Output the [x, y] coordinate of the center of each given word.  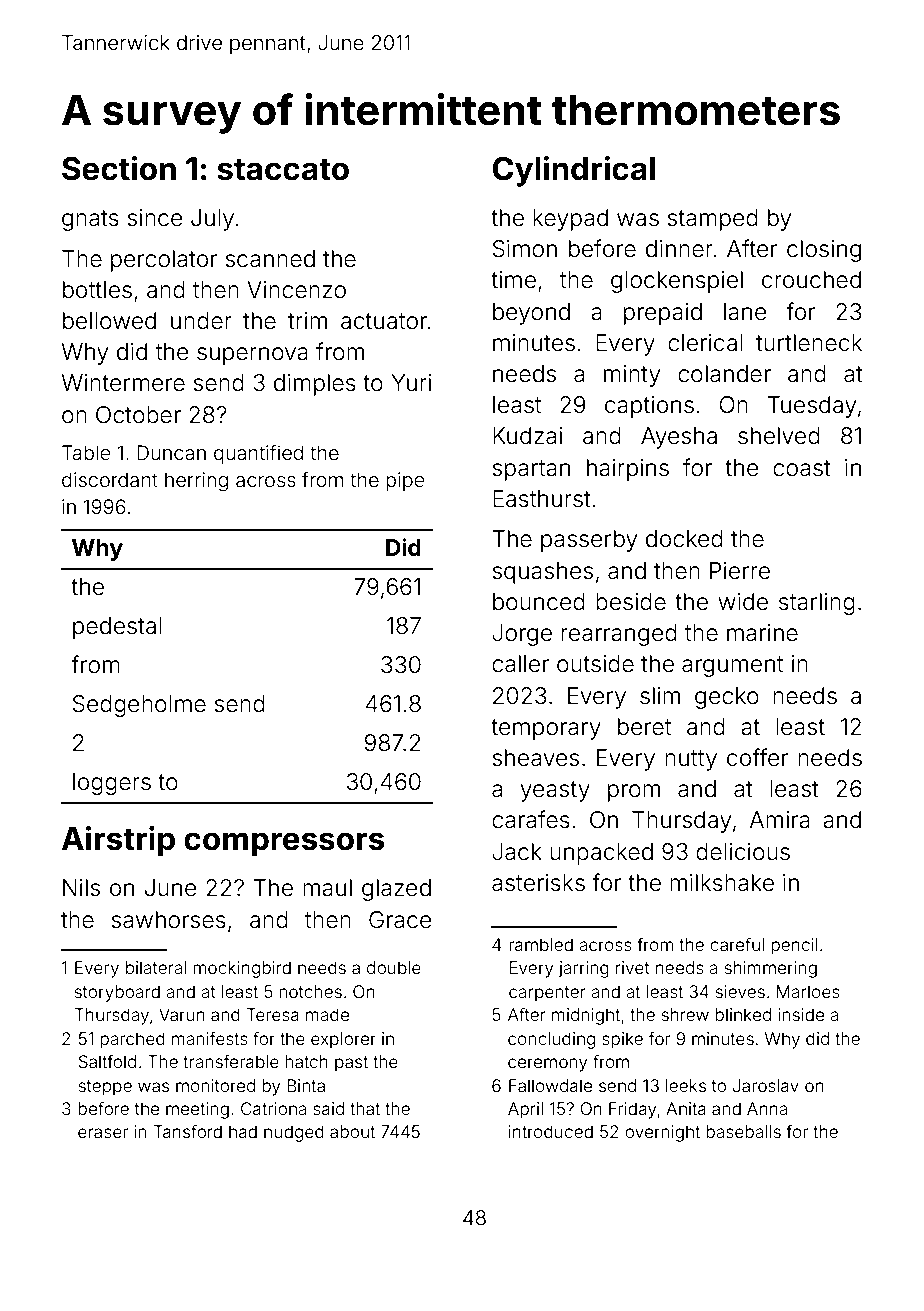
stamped [712, 220]
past [351, 1064]
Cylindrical [573, 171]
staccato [283, 169]
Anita [686, 1108]
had [243, 1131]
